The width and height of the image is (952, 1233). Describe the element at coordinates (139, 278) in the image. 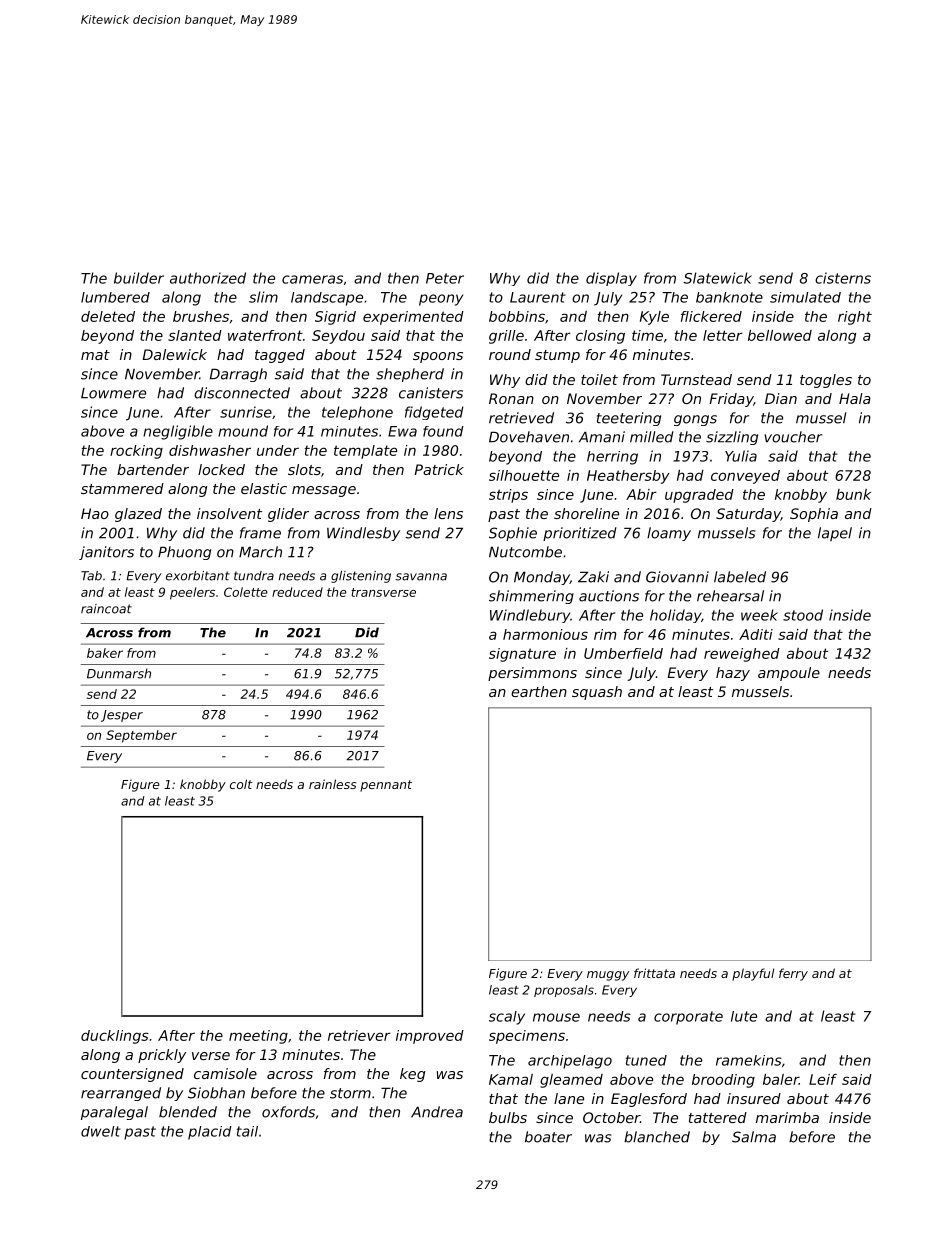

I see `builder` at that location.
